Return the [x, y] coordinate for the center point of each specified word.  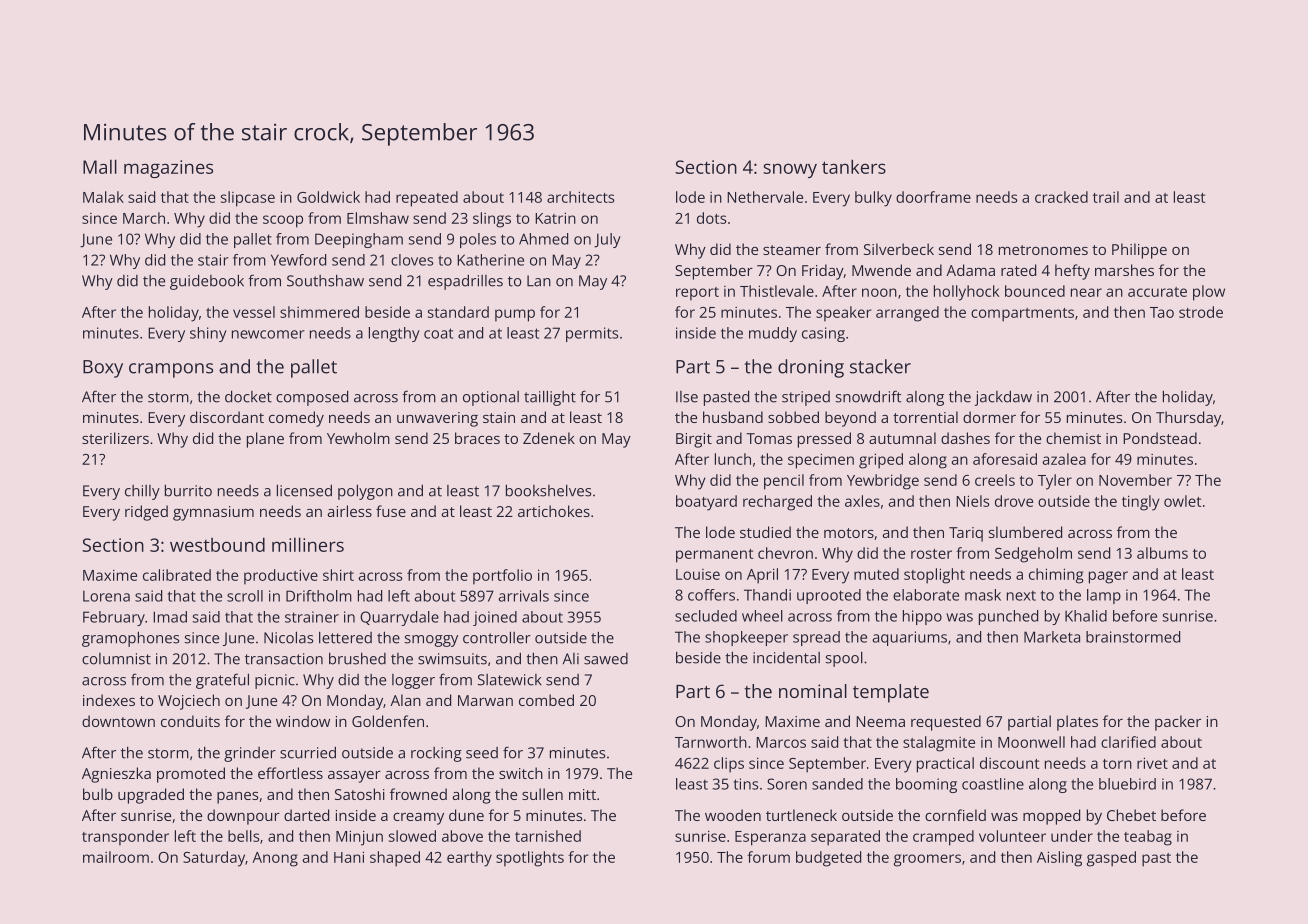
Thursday [1188, 419]
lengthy [394, 334]
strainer [312, 617]
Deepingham [359, 240]
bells [243, 836]
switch [521, 773]
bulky [873, 199]
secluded [706, 616]
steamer [792, 250]
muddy [773, 334]
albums [1162, 553]
